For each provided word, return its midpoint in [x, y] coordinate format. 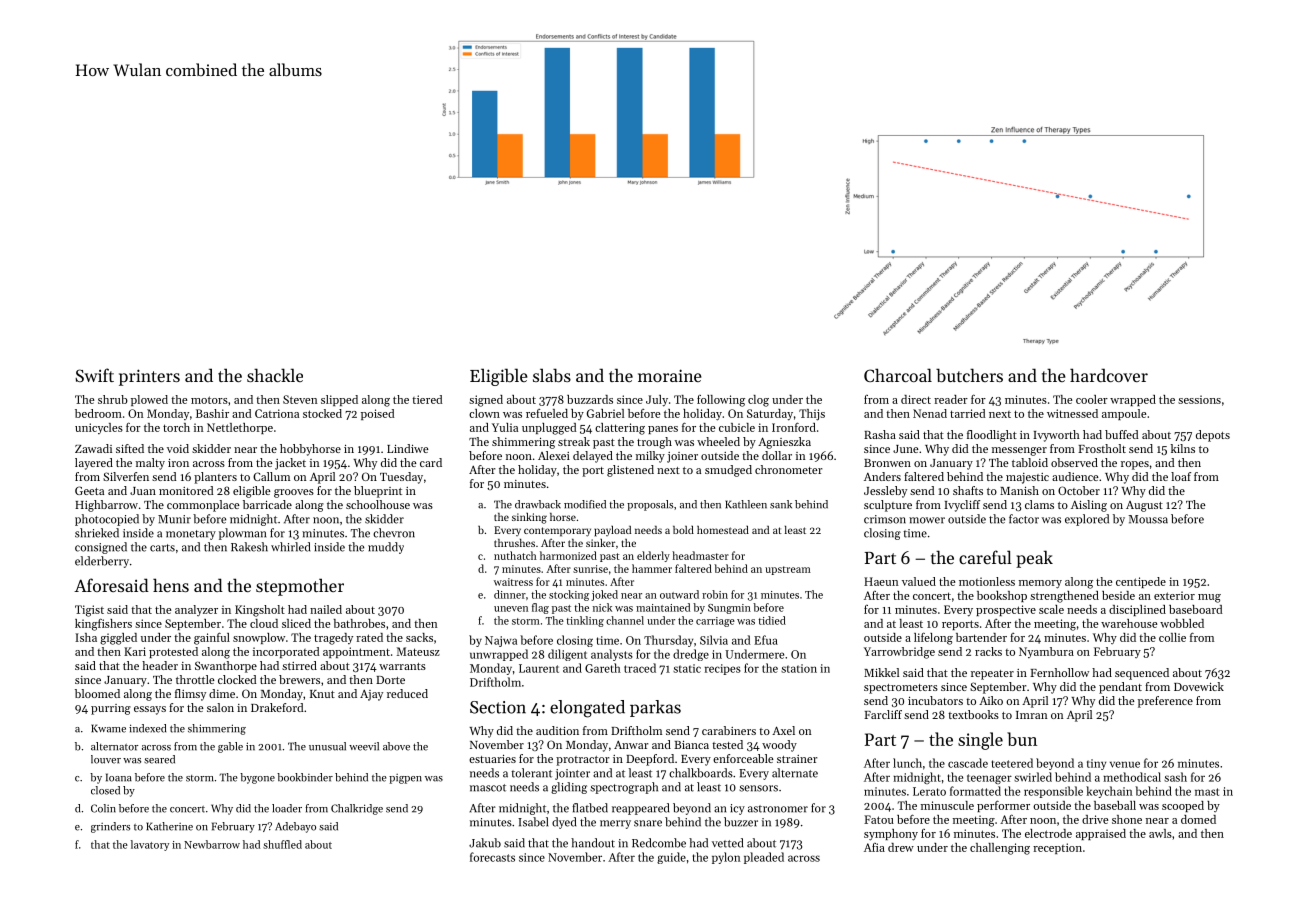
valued [919, 581]
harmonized [568, 555]
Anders [882, 476]
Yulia [505, 427]
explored [1087, 520]
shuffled [282, 844]
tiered [427, 399]
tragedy [333, 639]
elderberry [102, 562]
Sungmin [729, 609]
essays [150, 710]
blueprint [378, 492]
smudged [728, 471]
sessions [1199, 399]
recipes [723, 669]
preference [1165, 702]
